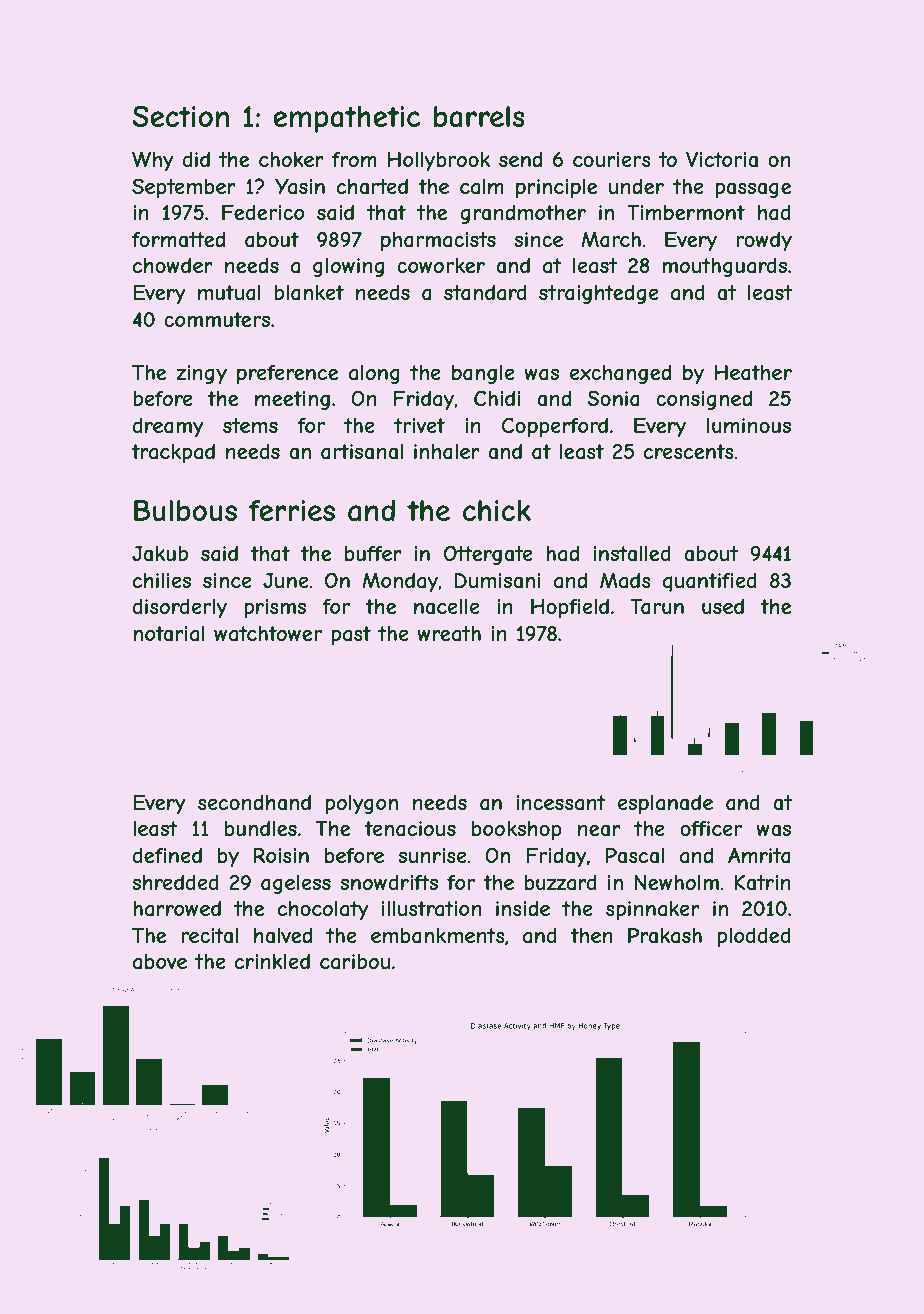  What do you see at coordinates (561, 803) in the screenshot?
I see `incessant` at bounding box center [561, 803].
